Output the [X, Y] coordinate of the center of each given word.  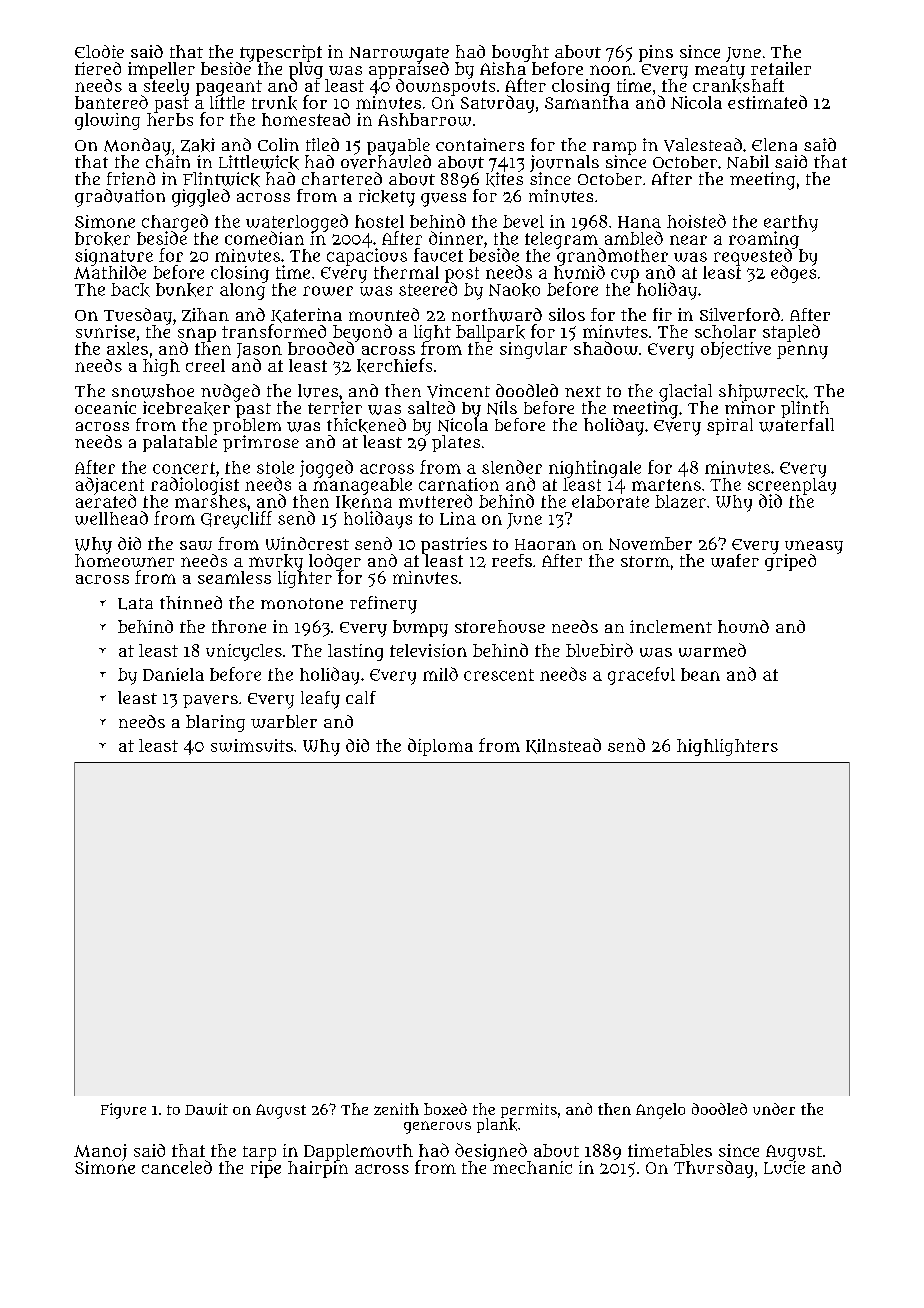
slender [512, 467]
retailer [781, 68]
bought [520, 53]
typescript [281, 53]
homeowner [124, 560]
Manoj [100, 1152]
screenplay [792, 486]
